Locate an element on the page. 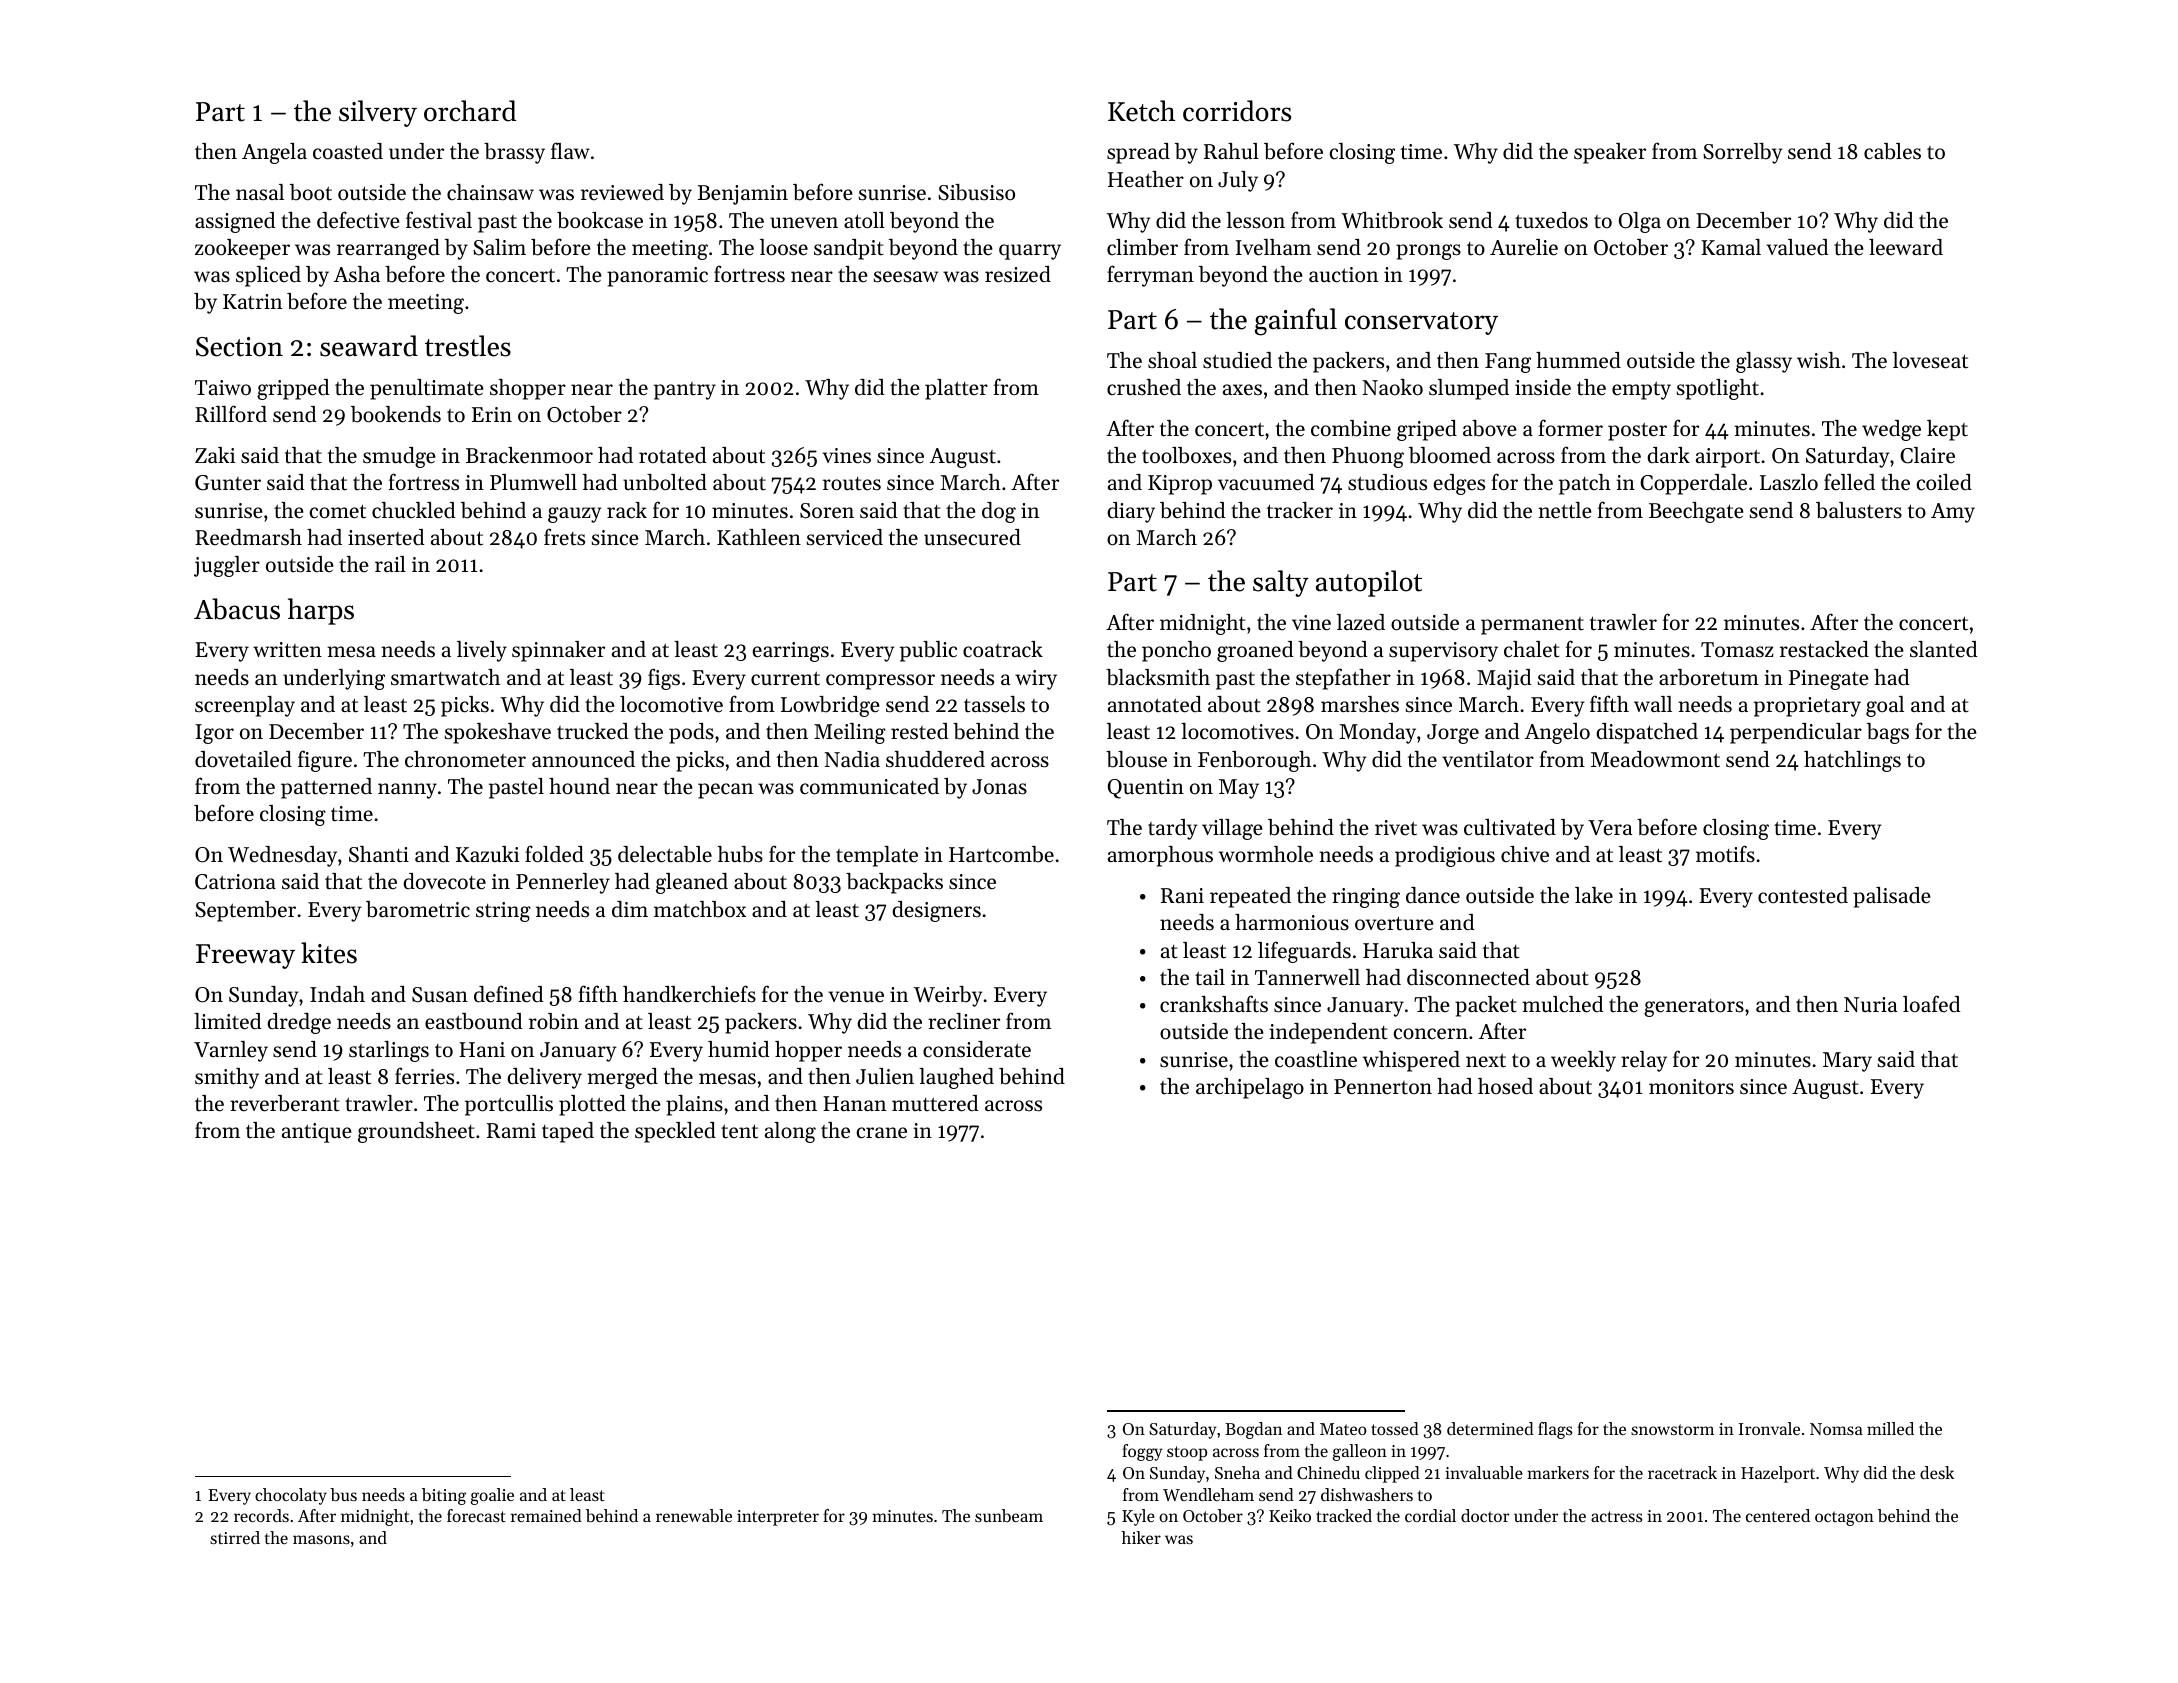 This document has width=2178, height=1683. Jonas is located at coordinates (999, 787).
